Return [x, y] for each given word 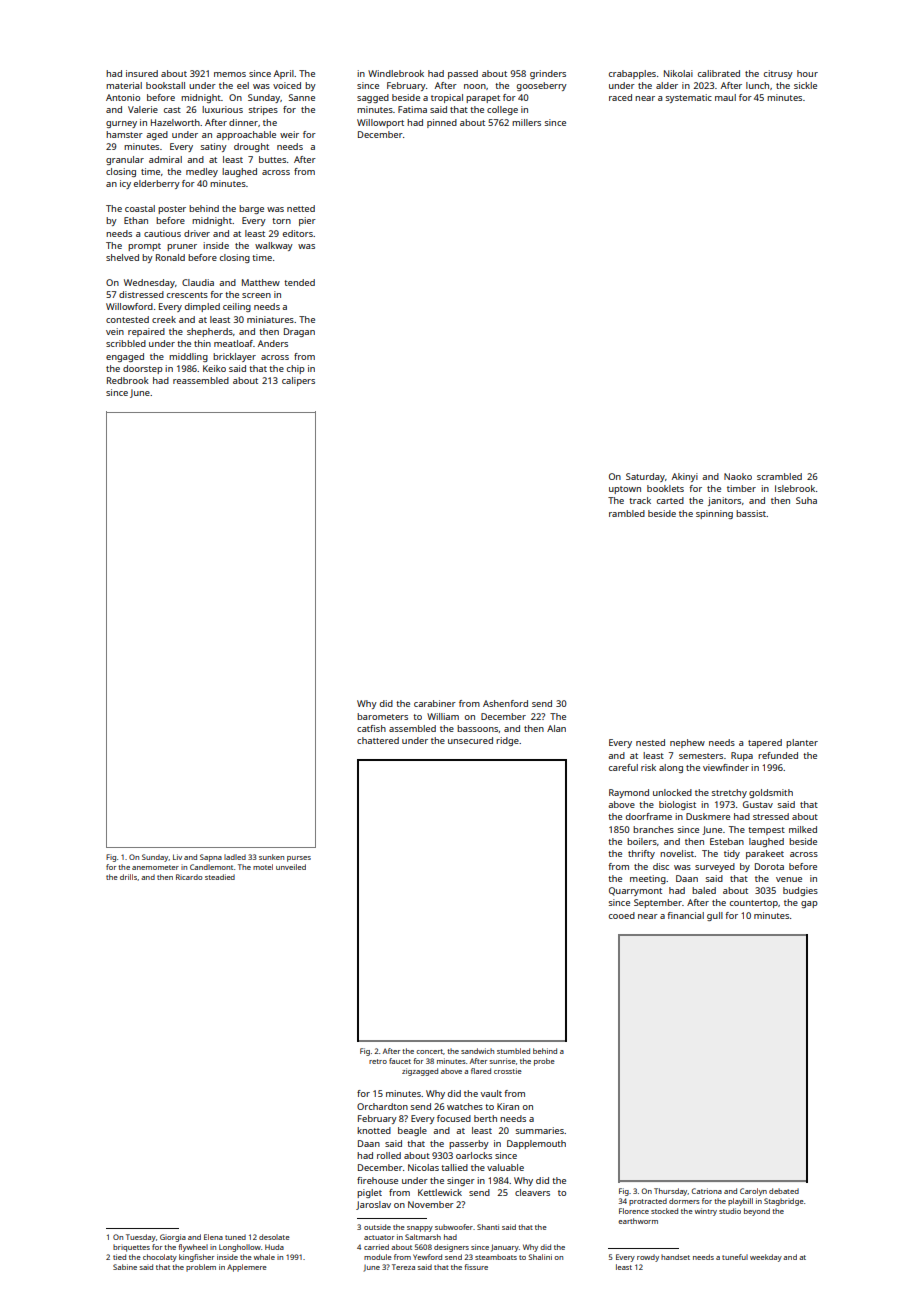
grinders [548, 74]
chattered [378, 740]
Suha [806, 500]
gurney [121, 124]
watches [465, 1106]
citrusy [778, 74]
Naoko [738, 476]
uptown [625, 490]
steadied [220, 877]
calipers [298, 381]
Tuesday [141, 1238]
